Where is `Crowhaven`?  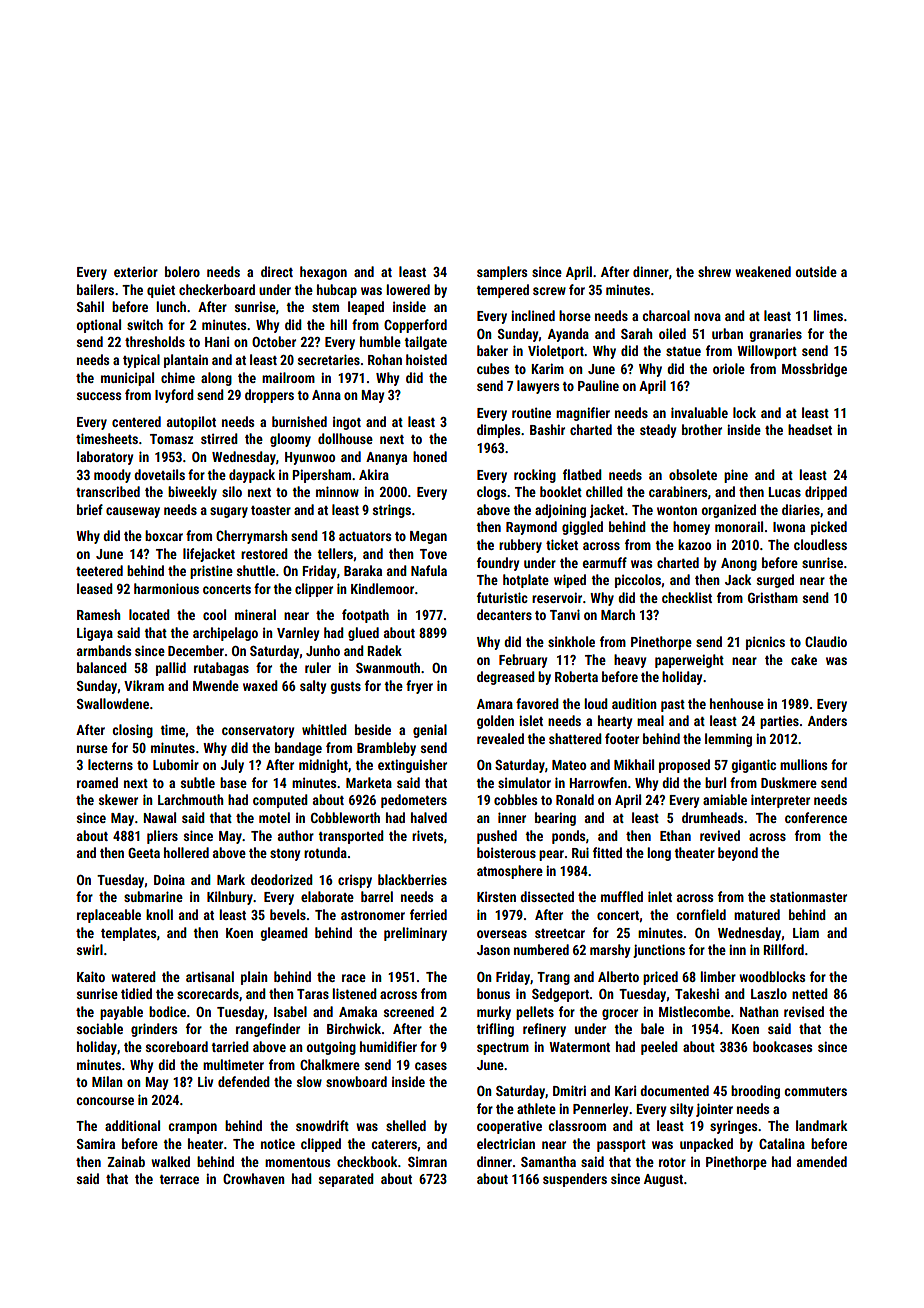
Crowhaven is located at coordinates (254, 1178).
